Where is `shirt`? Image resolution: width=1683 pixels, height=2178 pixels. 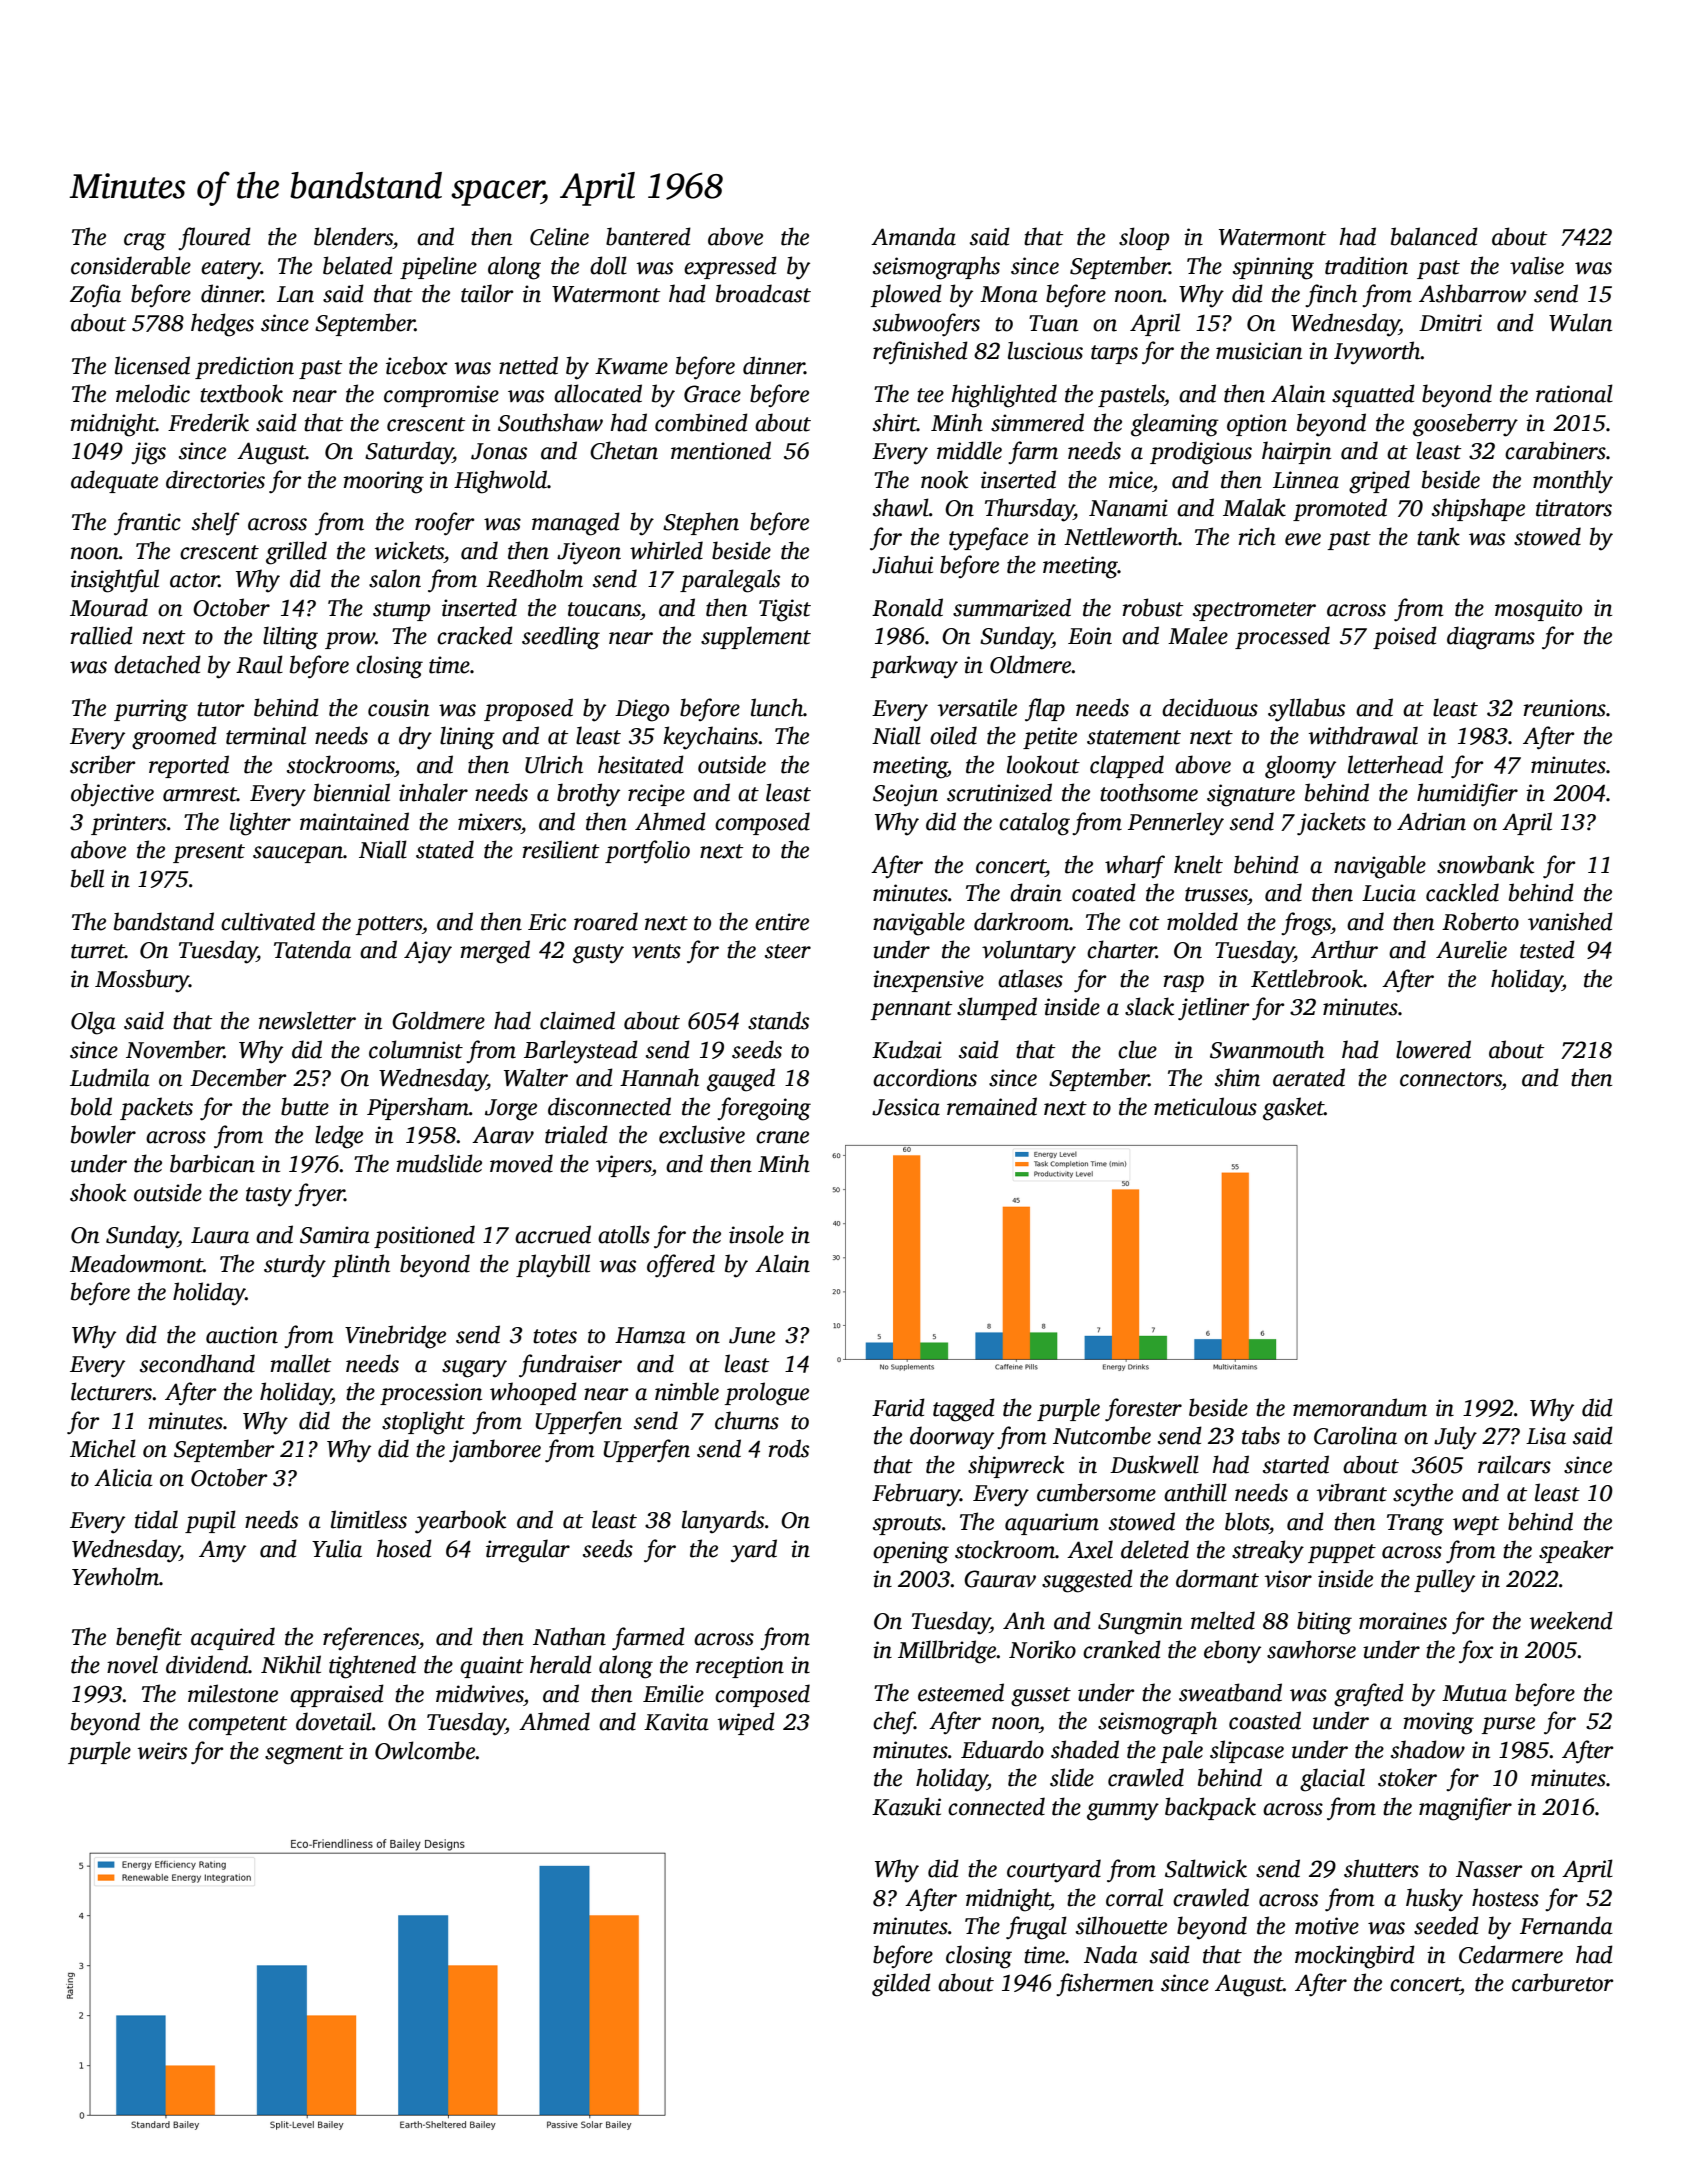
shirt is located at coordinates (895, 422).
